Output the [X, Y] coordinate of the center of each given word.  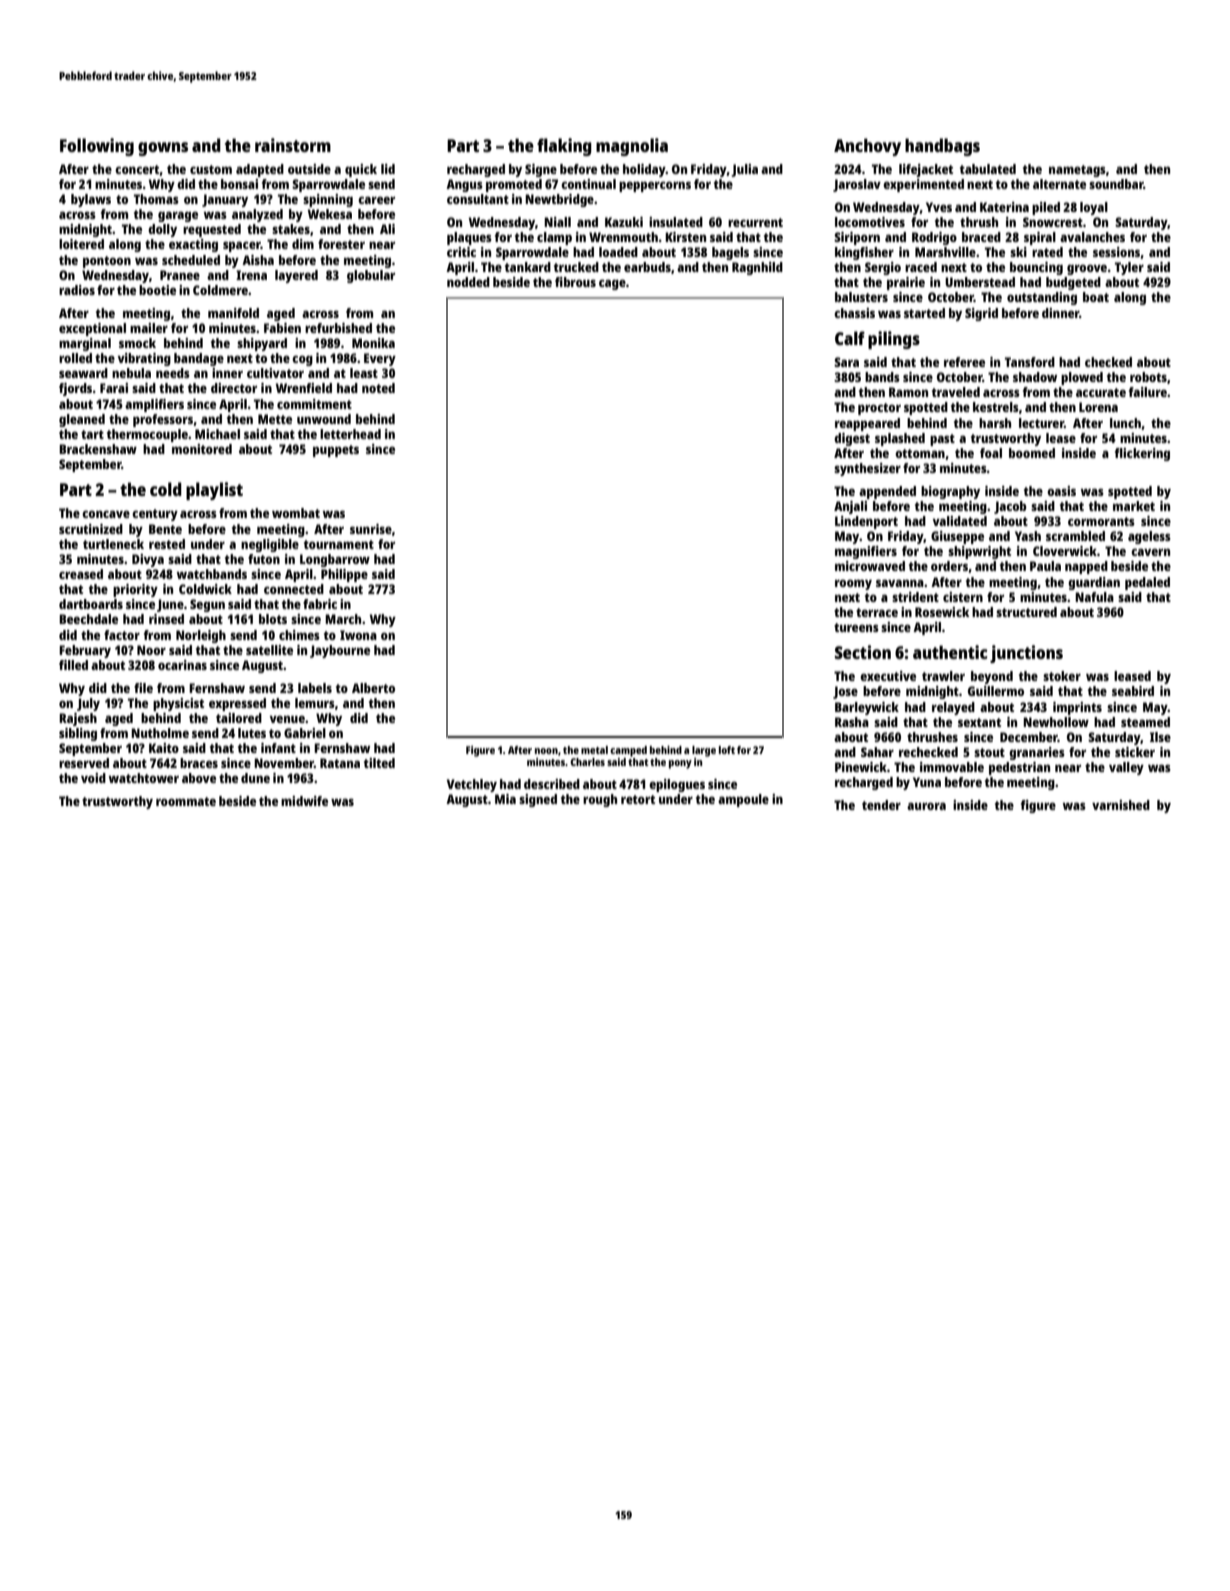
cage [612, 285]
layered [296, 276]
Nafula [1094, 597]
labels [315, 688]
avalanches [1092, 237]
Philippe [344, 575]
